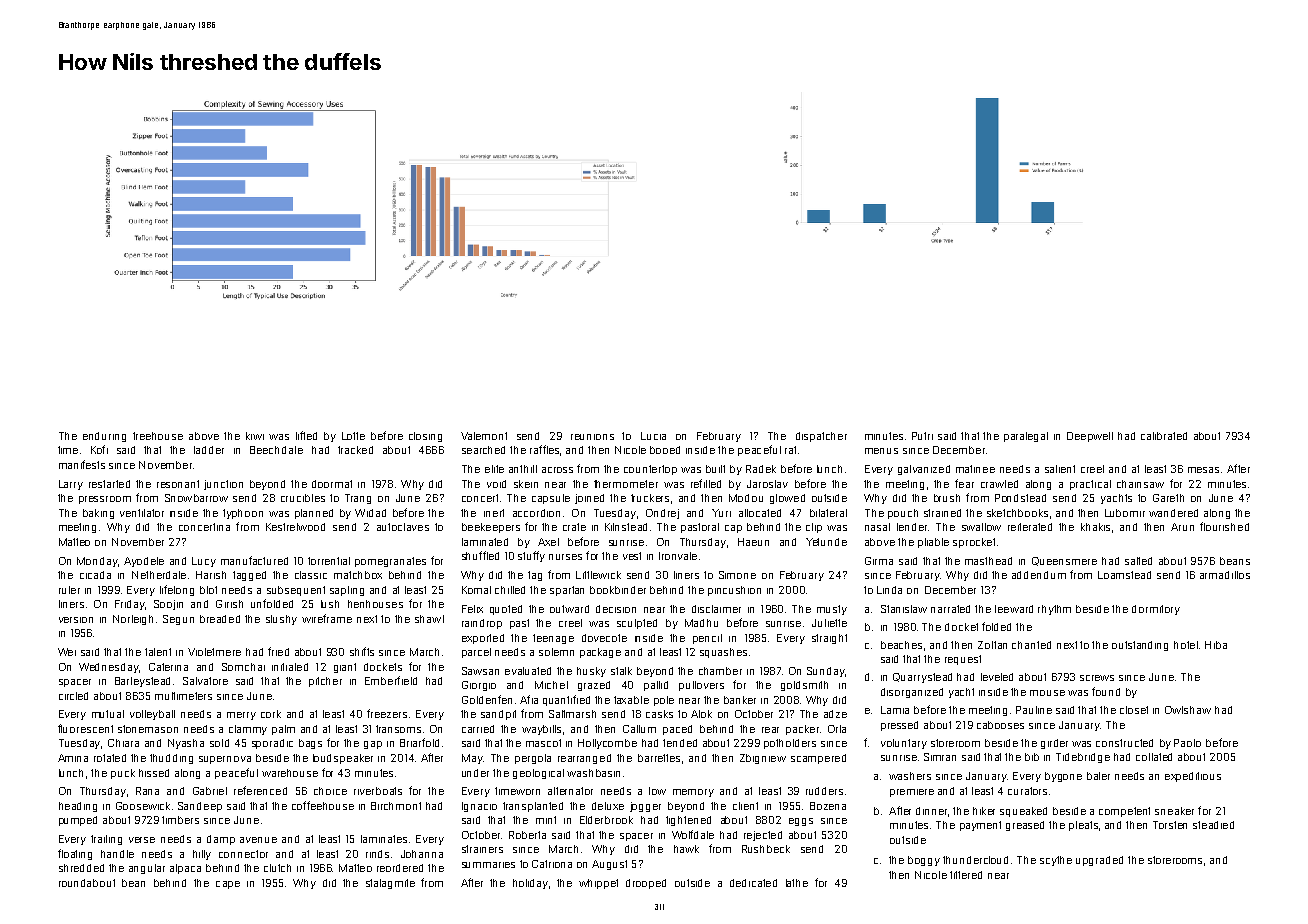  Describe the element at coordinates (480, 555) in the page. I see `shuffled` at that location.
